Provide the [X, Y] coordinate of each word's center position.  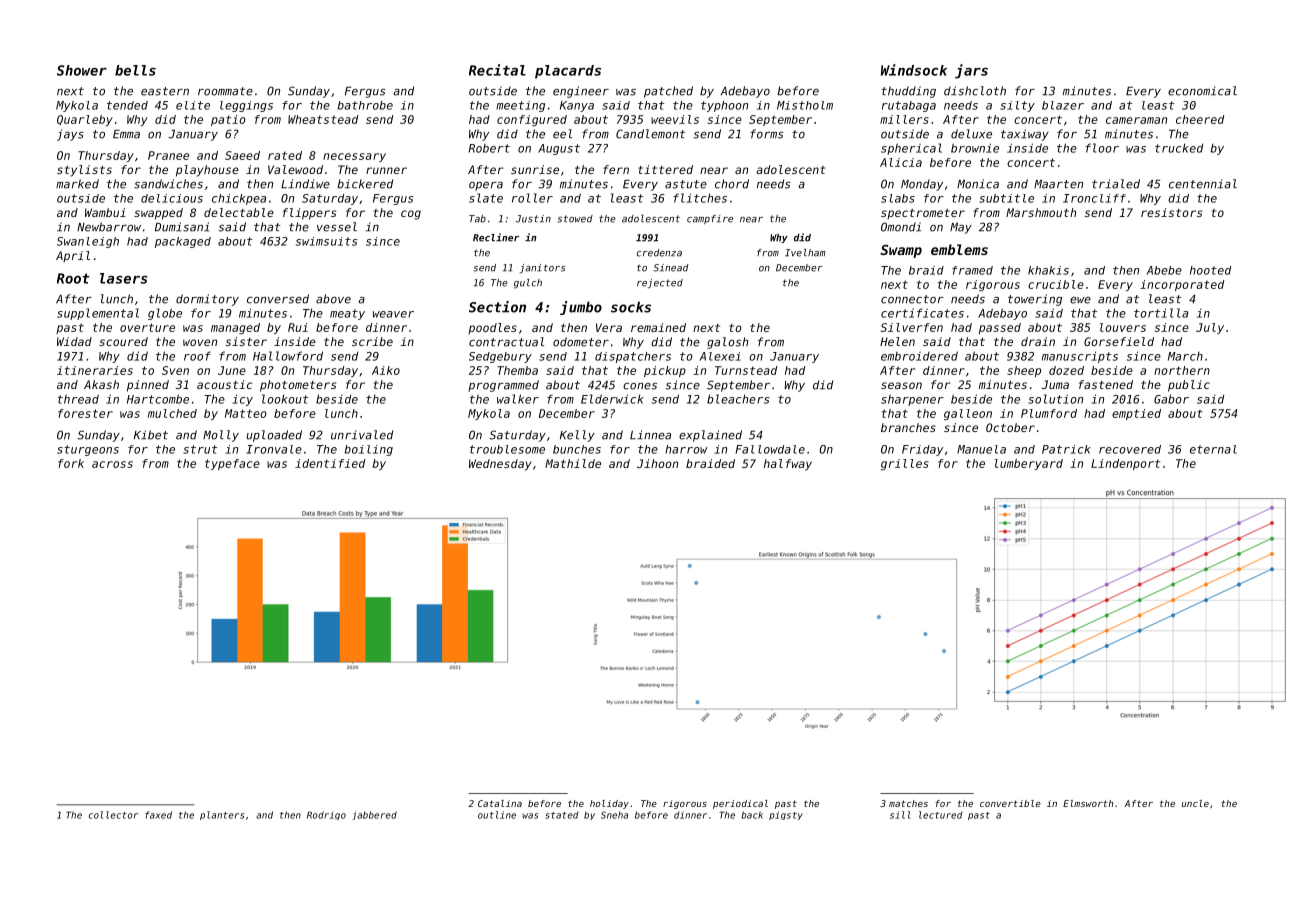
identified [330, 463]
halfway [788, 465]
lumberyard [1028, 464]
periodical [740, 804]
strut [200, 449]
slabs [898, 198]
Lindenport [1125, 464]
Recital [497, 70]
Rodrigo [326, 815]
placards [568, 72]
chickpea [239, 199]
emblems [959, 249]
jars [971, 71]
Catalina [500, 803]
